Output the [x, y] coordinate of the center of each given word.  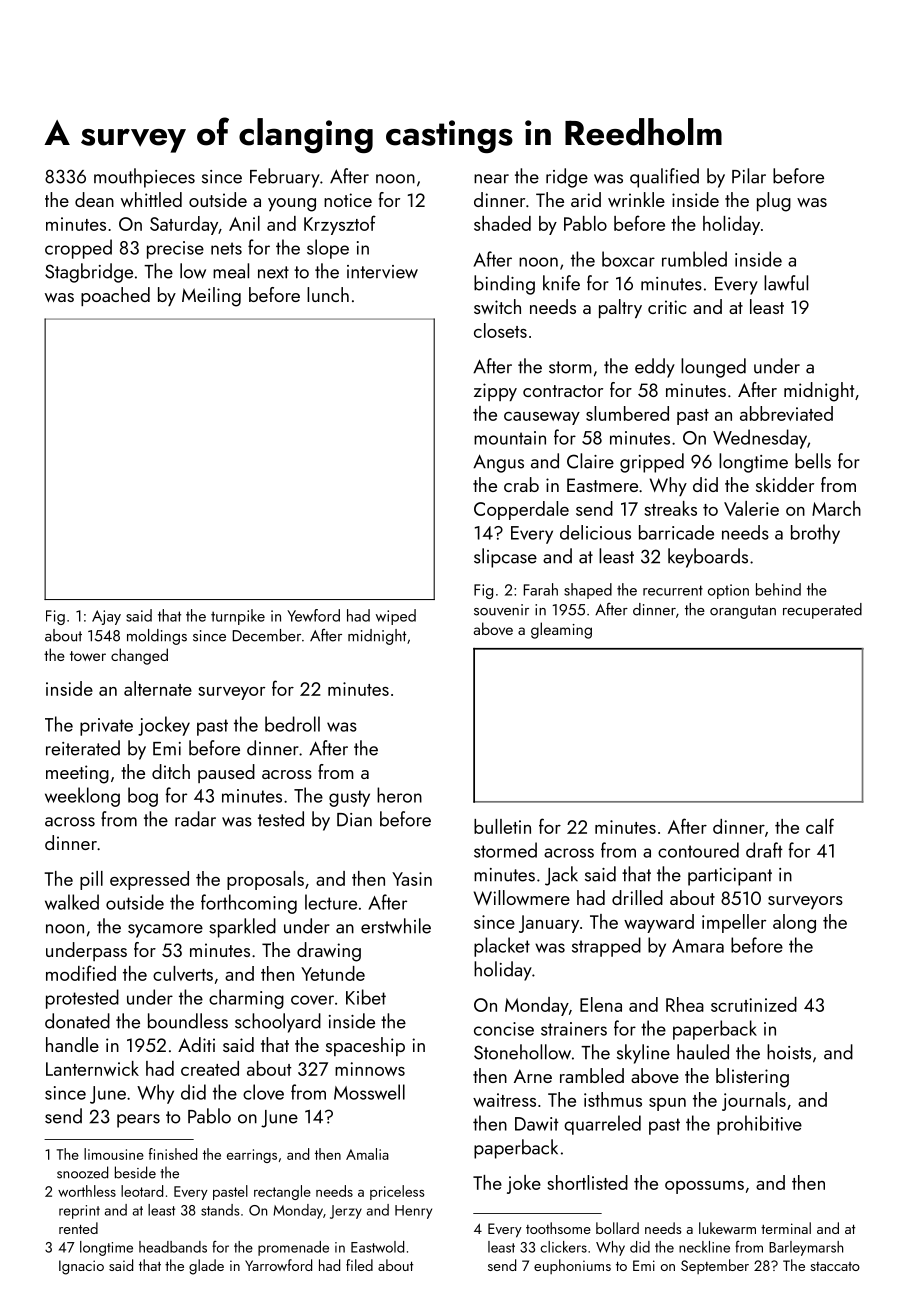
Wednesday [760, 439]
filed [359, 1265]
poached [115, 296]
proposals [265, 880]
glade [206, 1267]
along [794, 923]
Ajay [106, 617]
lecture [331, 902]
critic [667, 307]
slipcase [505, 558]
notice [348, 200]
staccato [835, 1266]
